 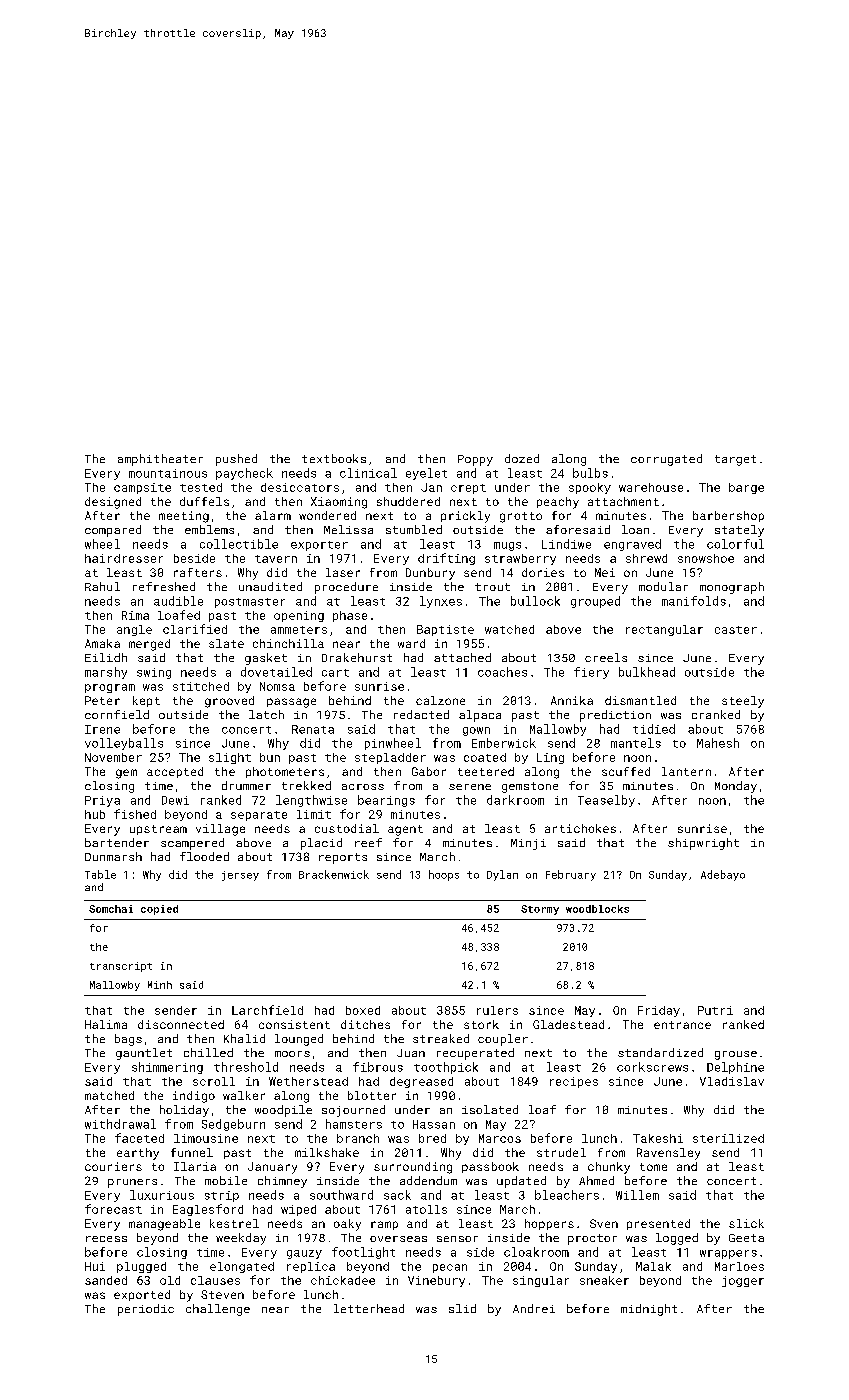 What do you see at coordinates (659, 1011) in the screenshot?
I see `Friday` at bounding box center [659, 1011].
